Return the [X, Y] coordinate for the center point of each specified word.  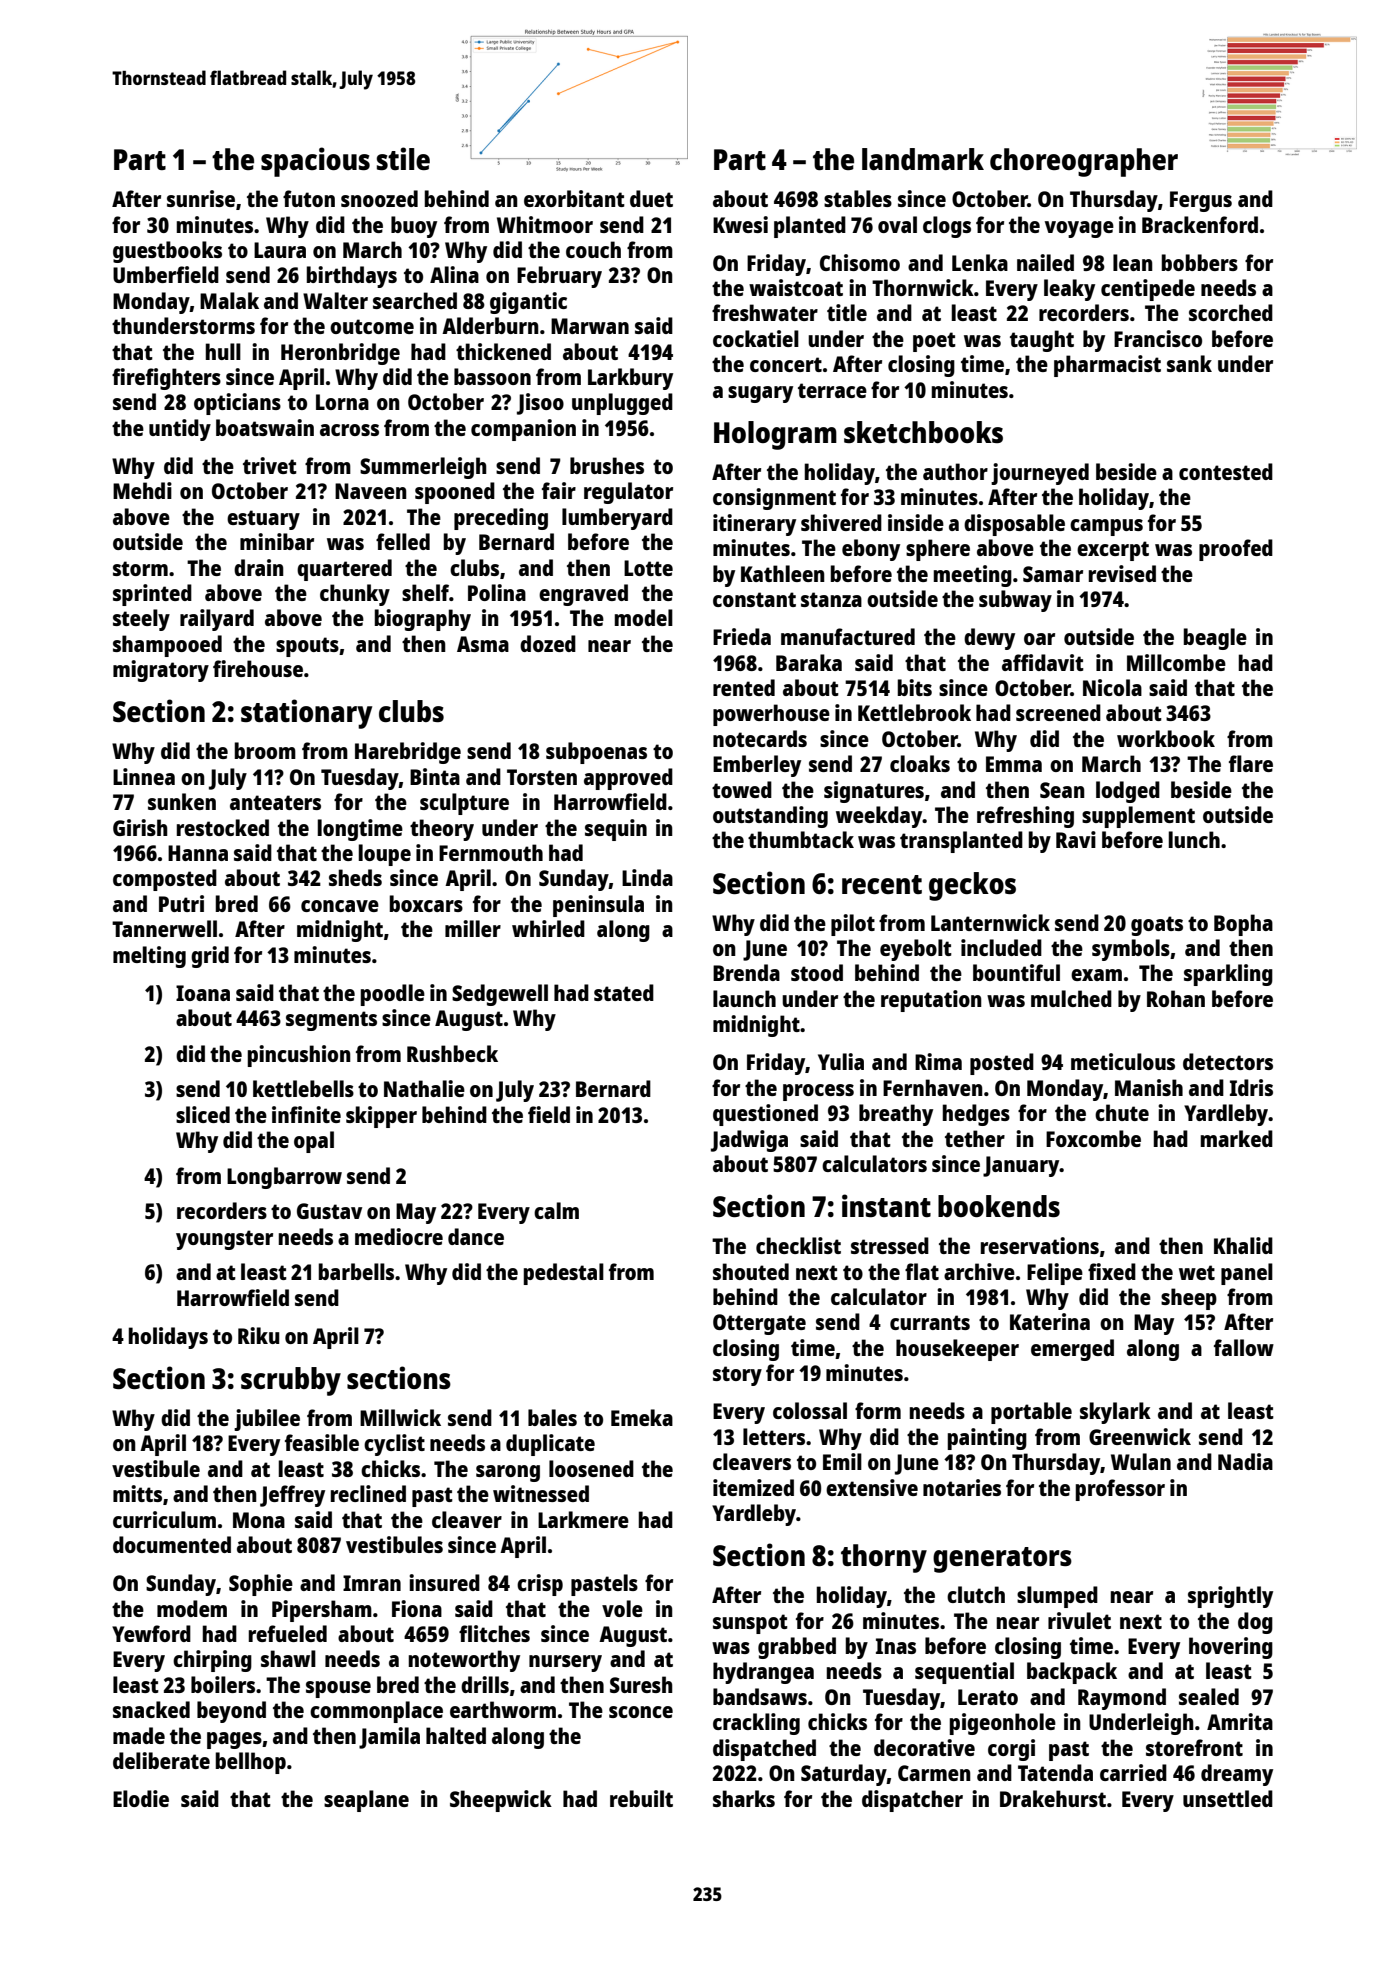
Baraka [809, 662]
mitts [137, 1493]
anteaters [275, 802]
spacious [315, 162]
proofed [1236, 550]
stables [858, 198]
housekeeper [957, 1350]
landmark [923, 159]
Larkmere [583, 1519]
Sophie [261, 1585]
